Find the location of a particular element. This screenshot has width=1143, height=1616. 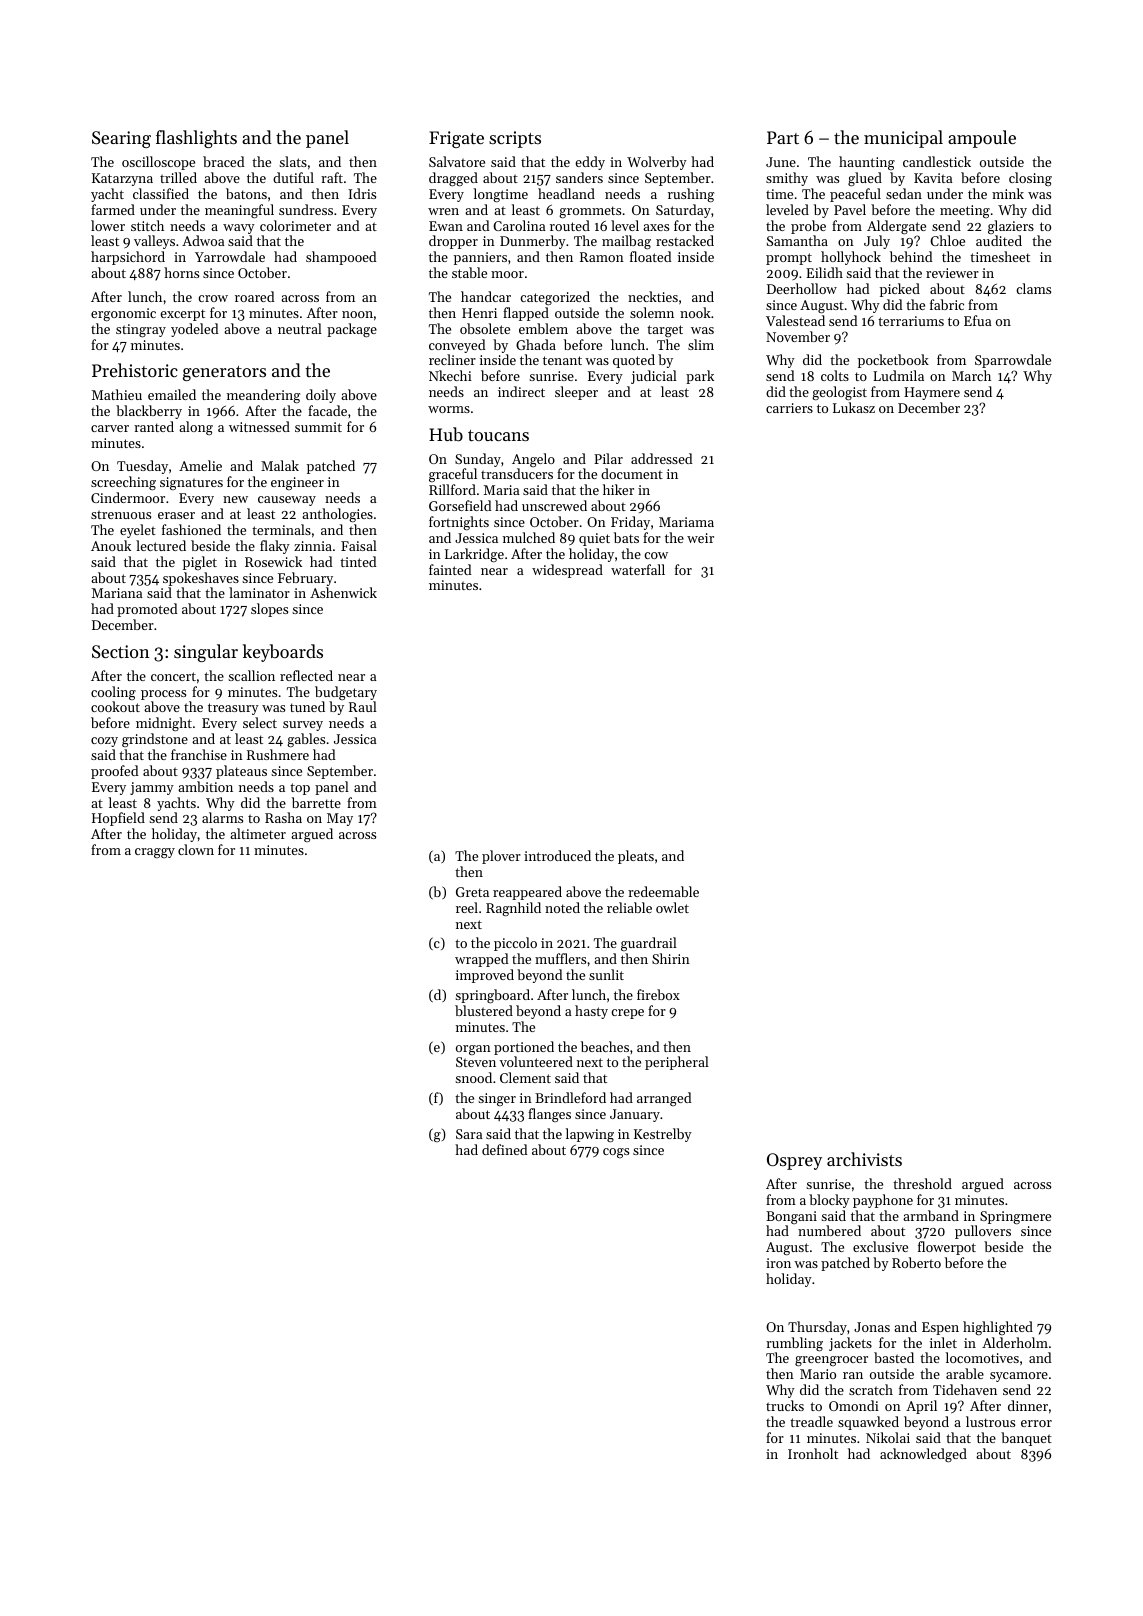

Anouk is located at coordinates (111, 545).
